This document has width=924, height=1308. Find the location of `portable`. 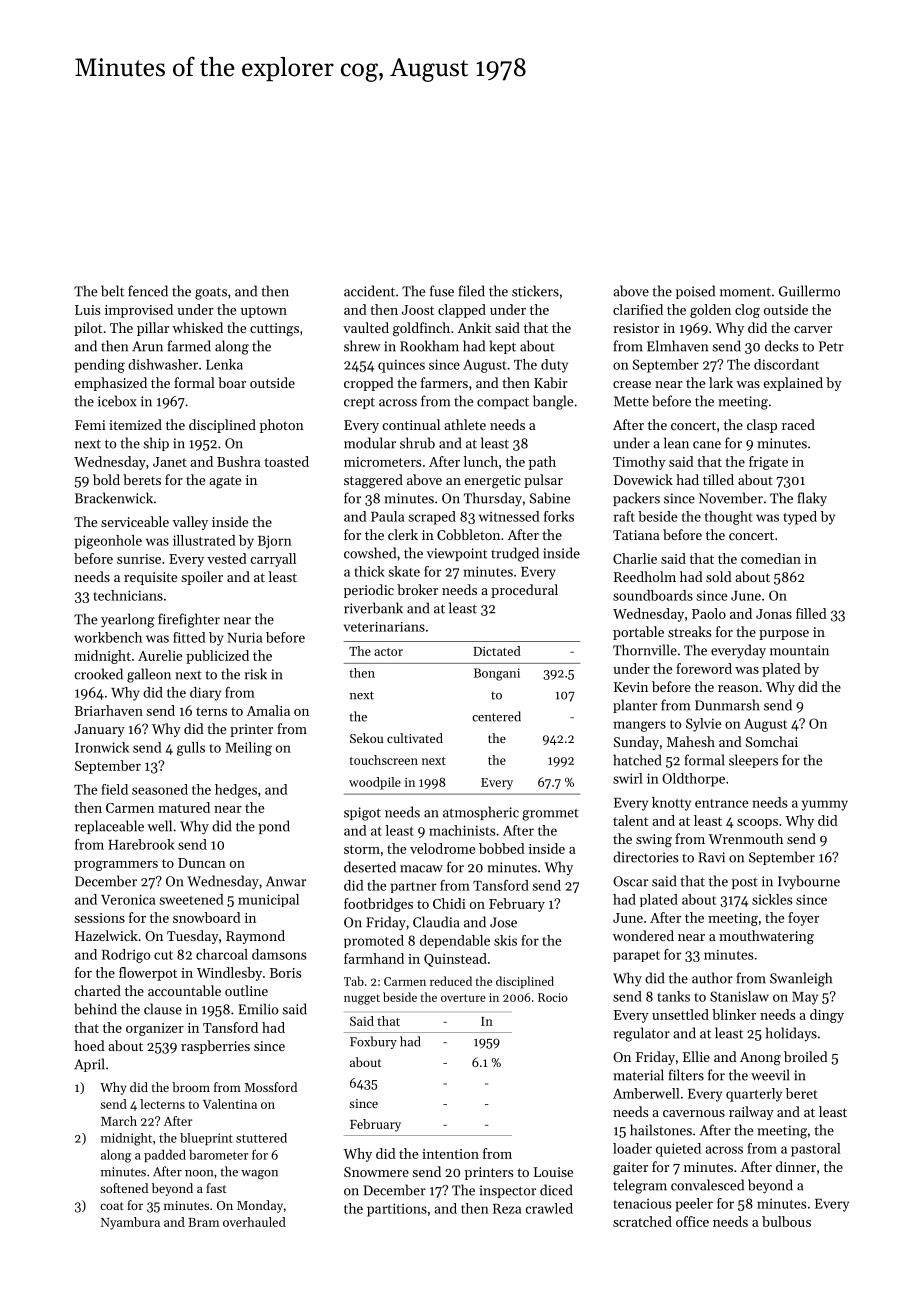

portable is located at coordinates (638, 633).
